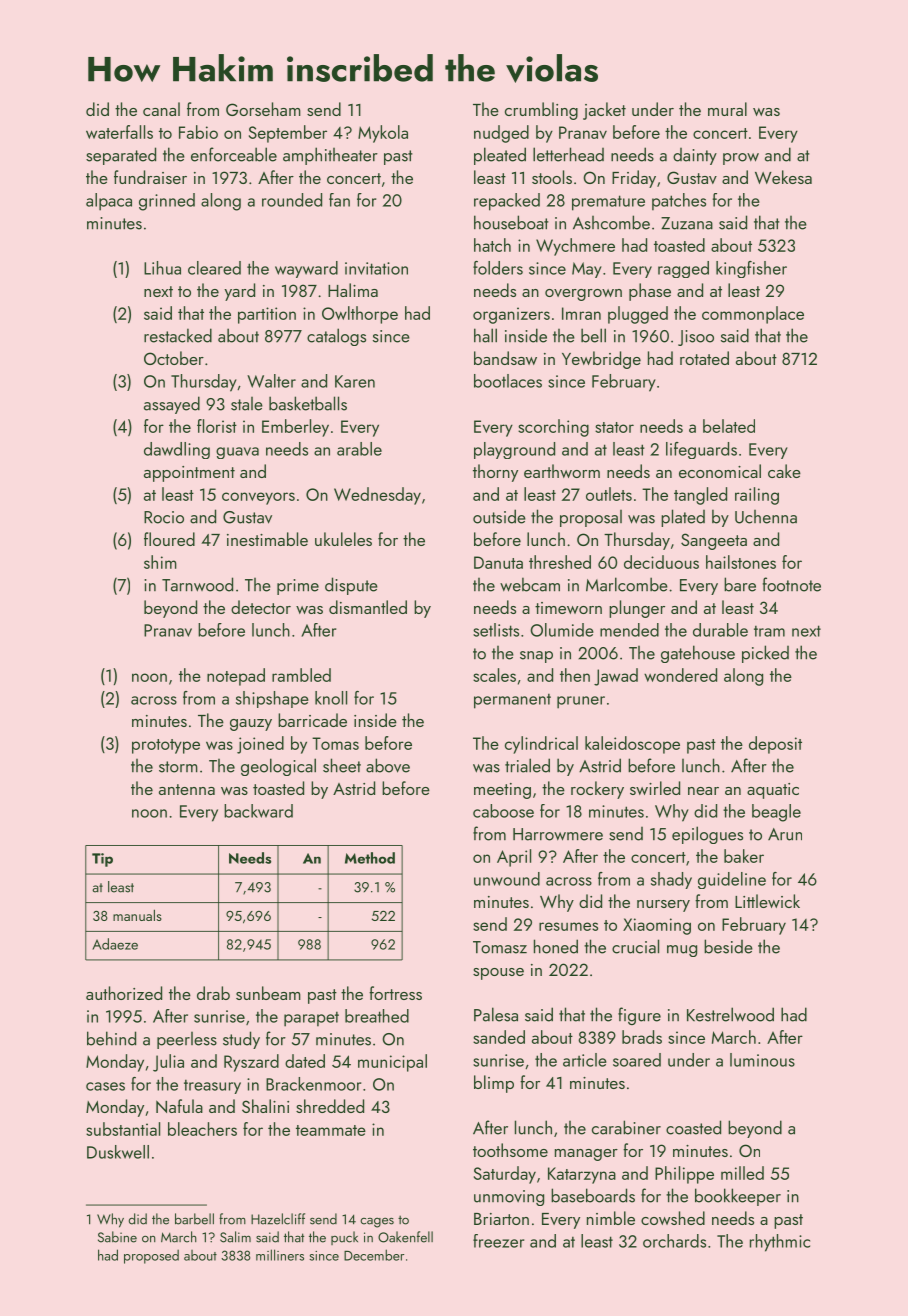 The image size is (908, 1316). What do you see at coordinates (370, 858) in the screenshot?
I see `Method` at bounding box center [370, 858].
